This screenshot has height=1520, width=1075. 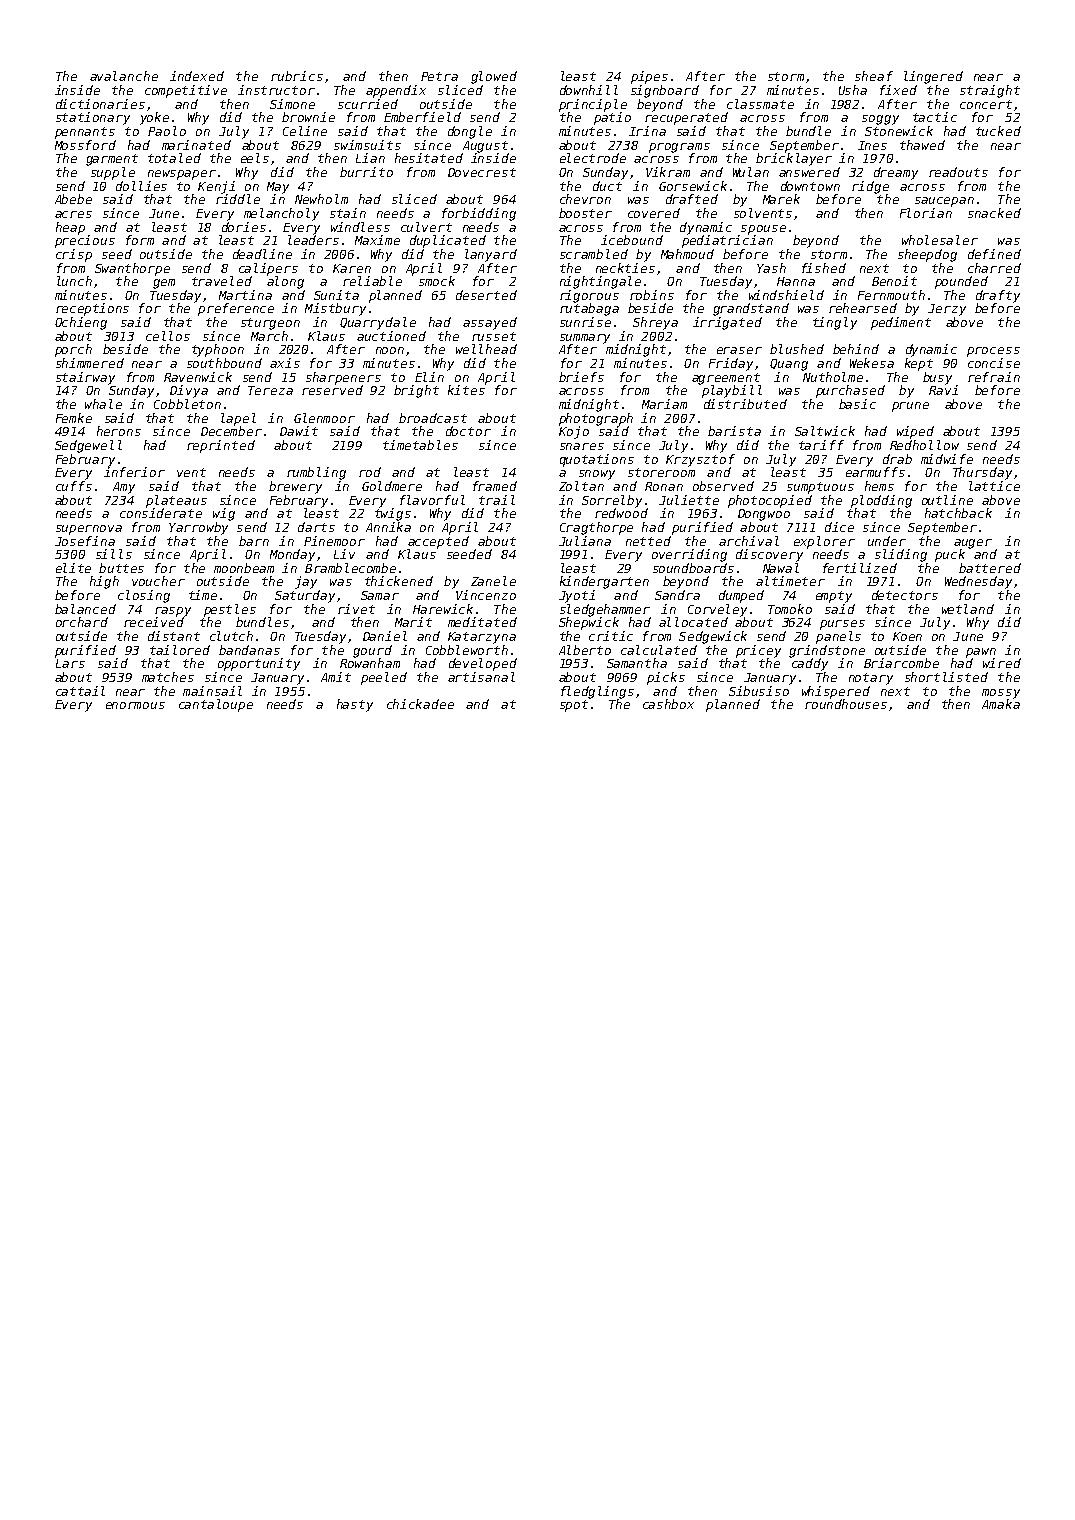 What do you see at coordinates (164, 284) in the screenshot?
I see `gem` at bounding box center [164, 284].
